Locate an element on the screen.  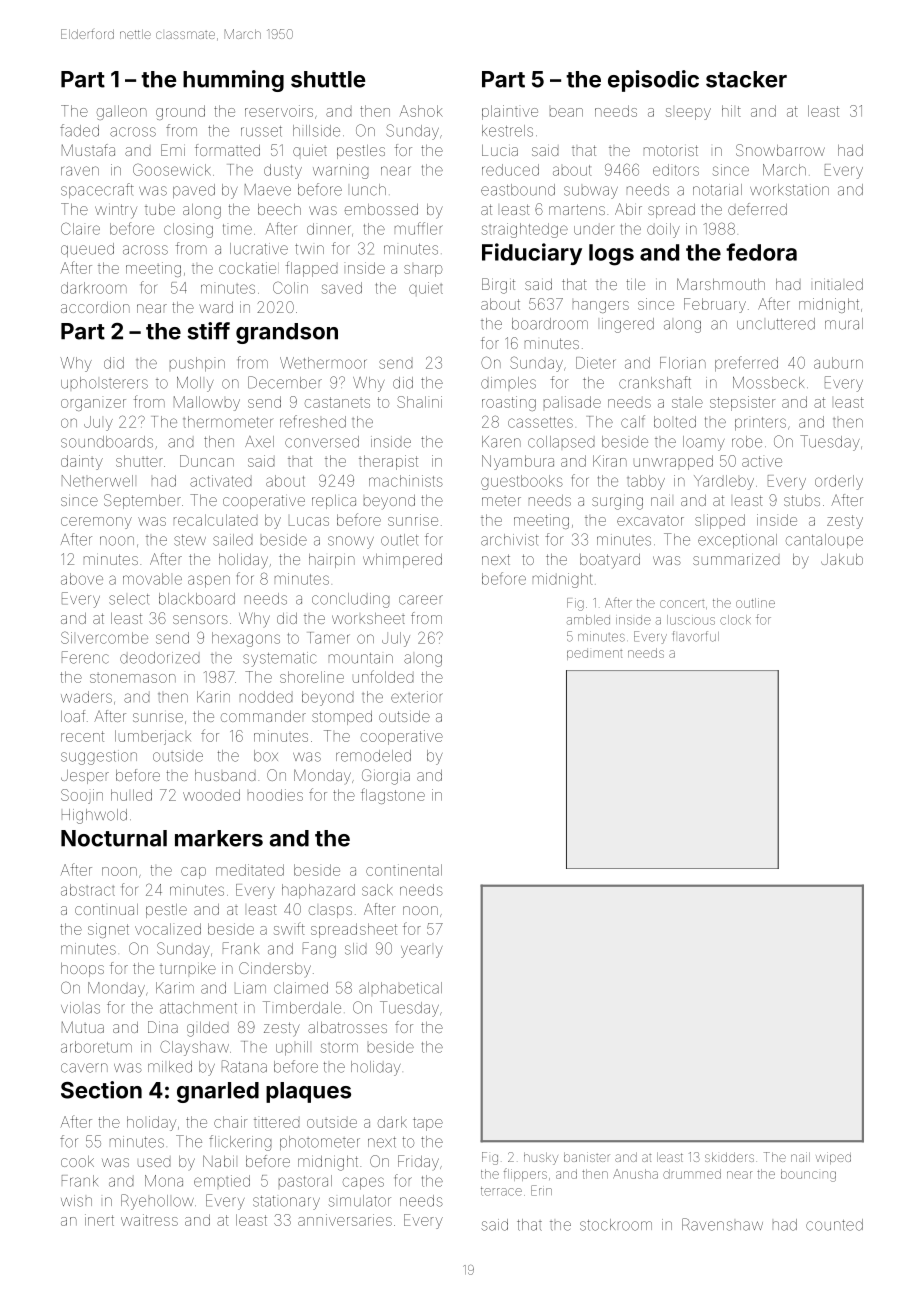
terrace is located at coordinates (501, 1191).
